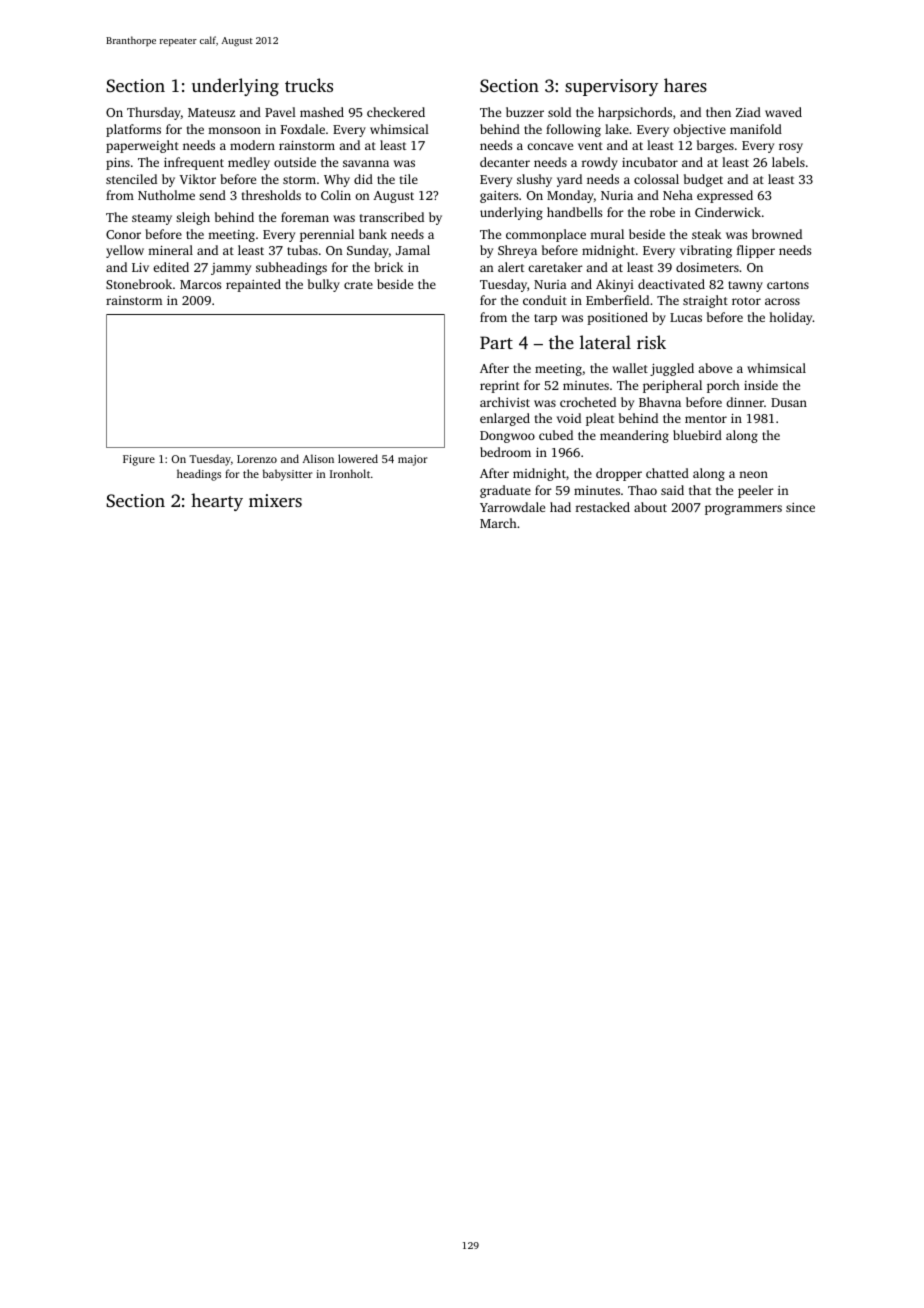 The height and width of the page is (1308, 924). I want to click on waved, so click(783, 112).
